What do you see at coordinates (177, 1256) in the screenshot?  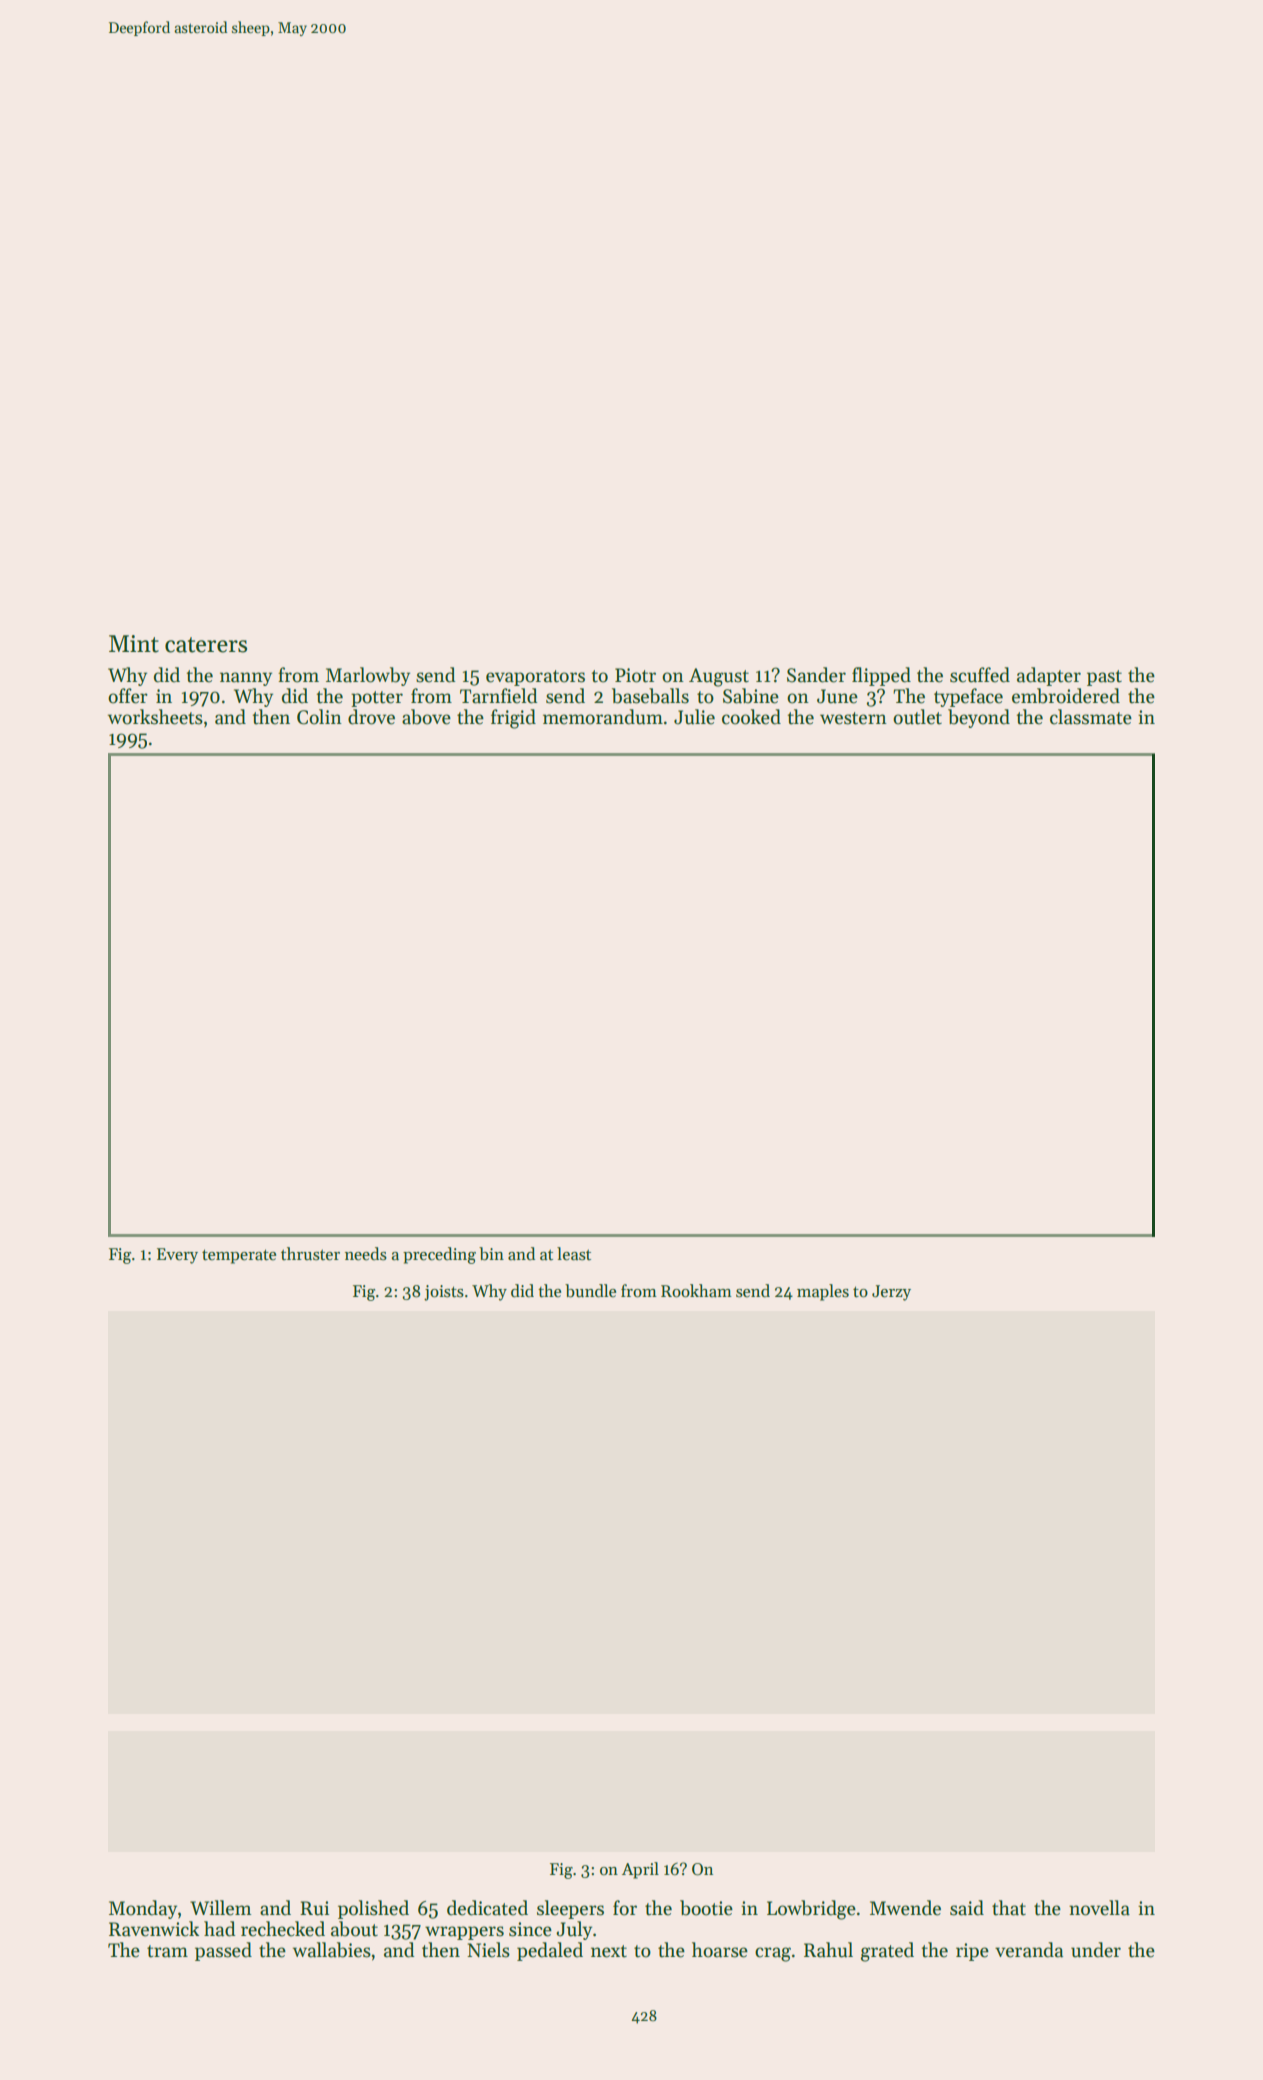 I see `Every` at bounding box center [177, 1256].
